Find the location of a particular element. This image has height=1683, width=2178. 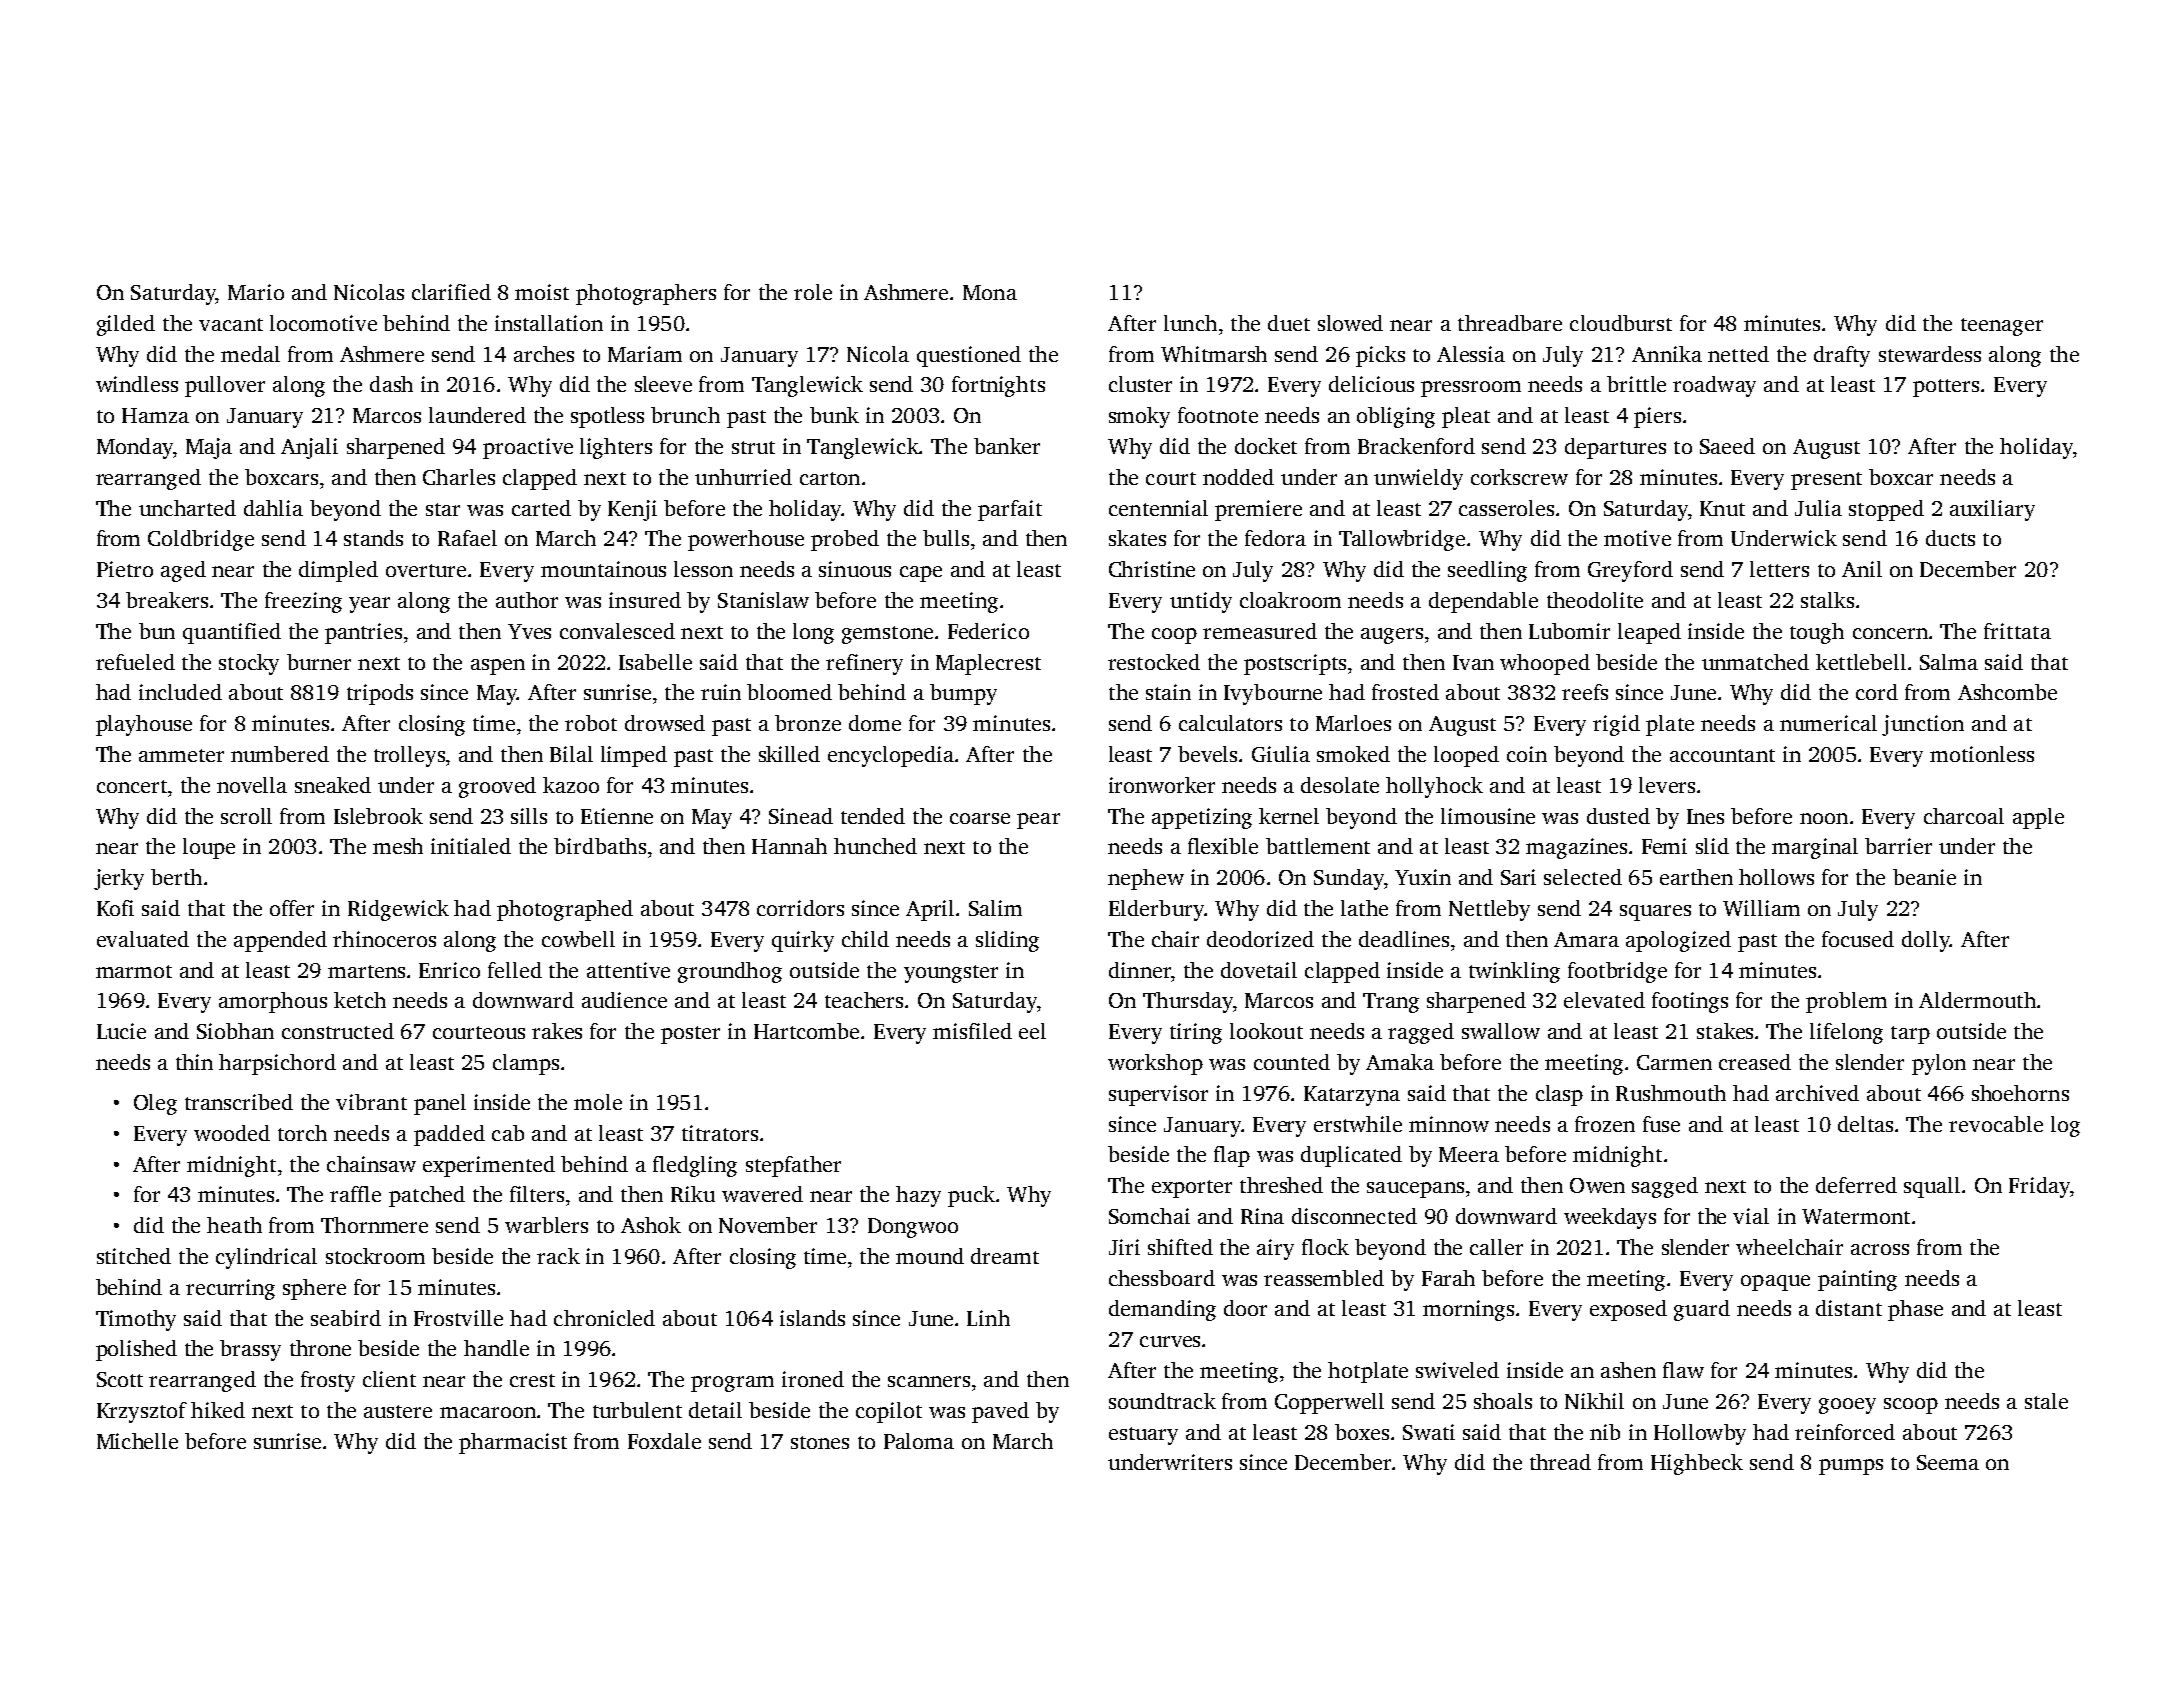

teenager is located at coordinates (2002, 327).
